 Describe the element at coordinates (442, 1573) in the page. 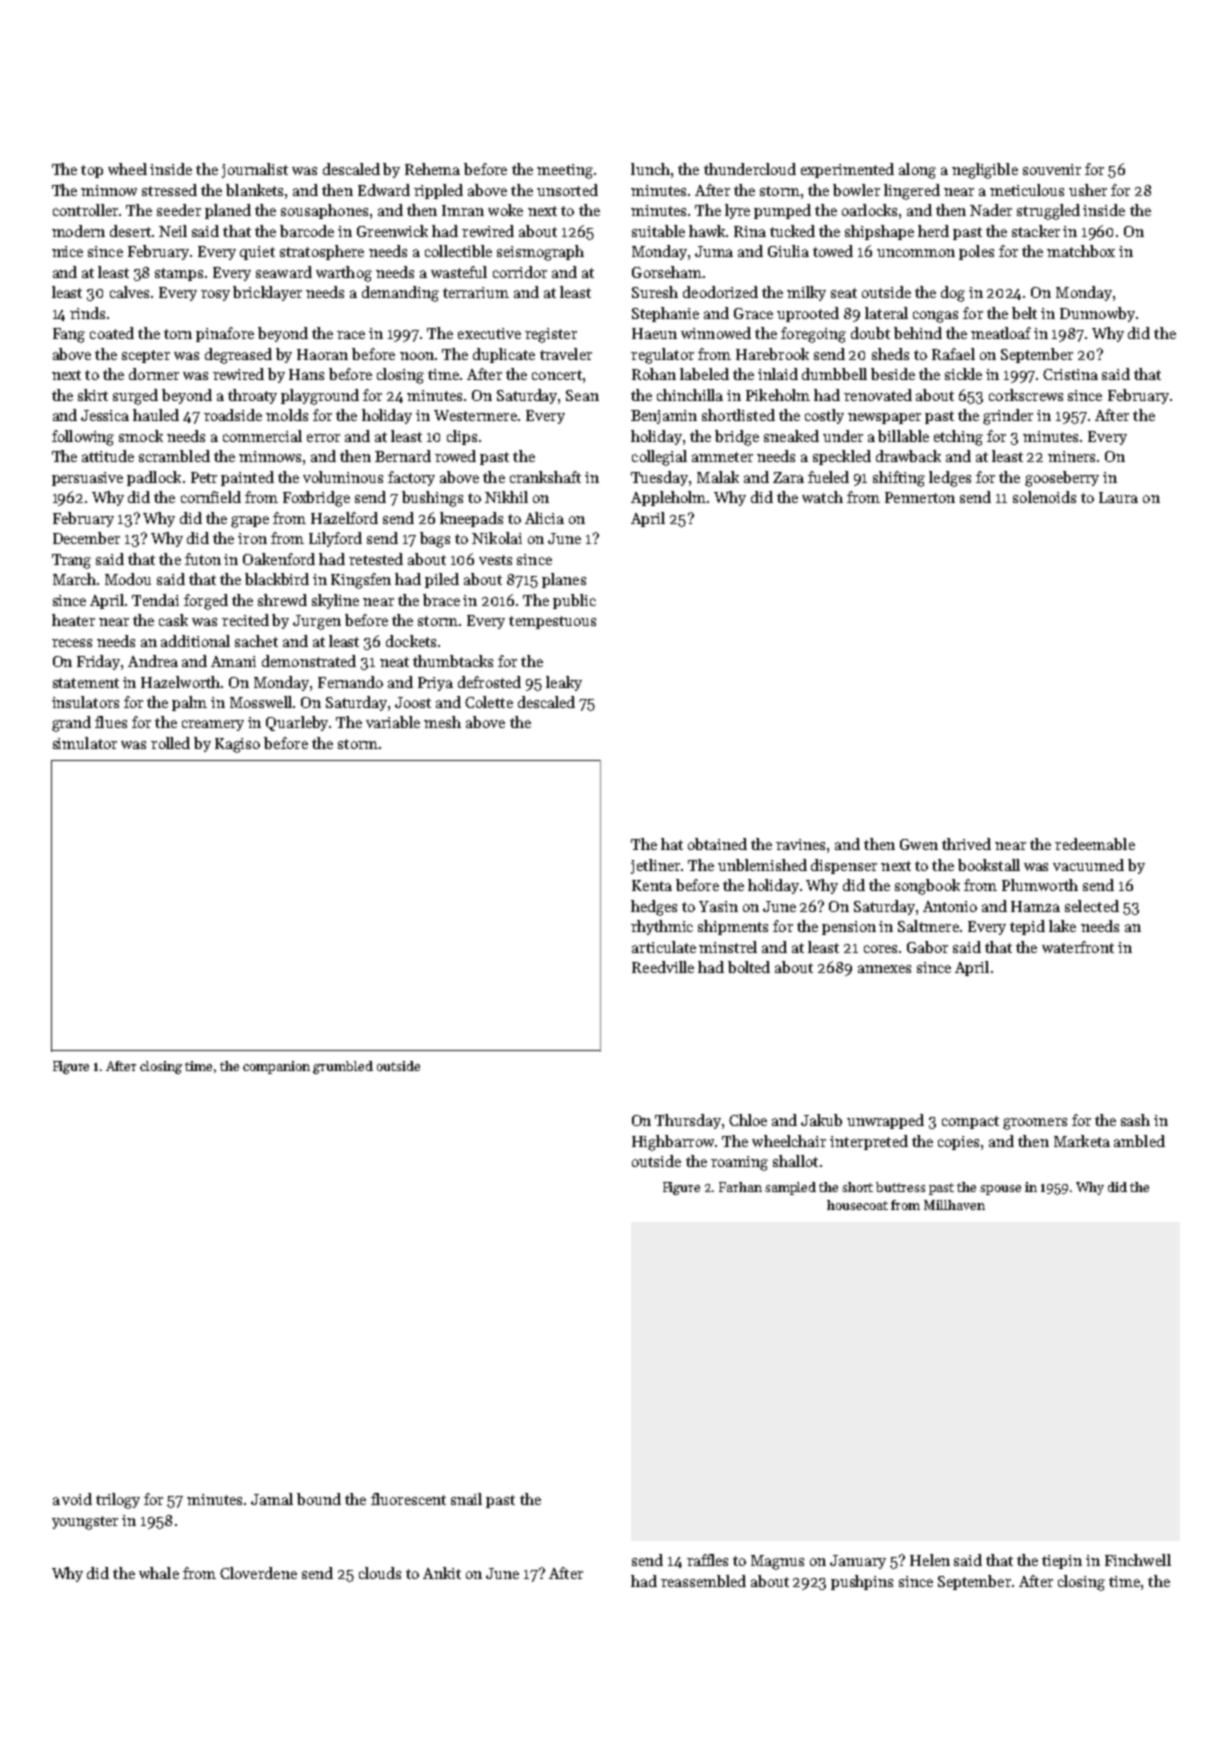

I see `Ankit` at that location.
